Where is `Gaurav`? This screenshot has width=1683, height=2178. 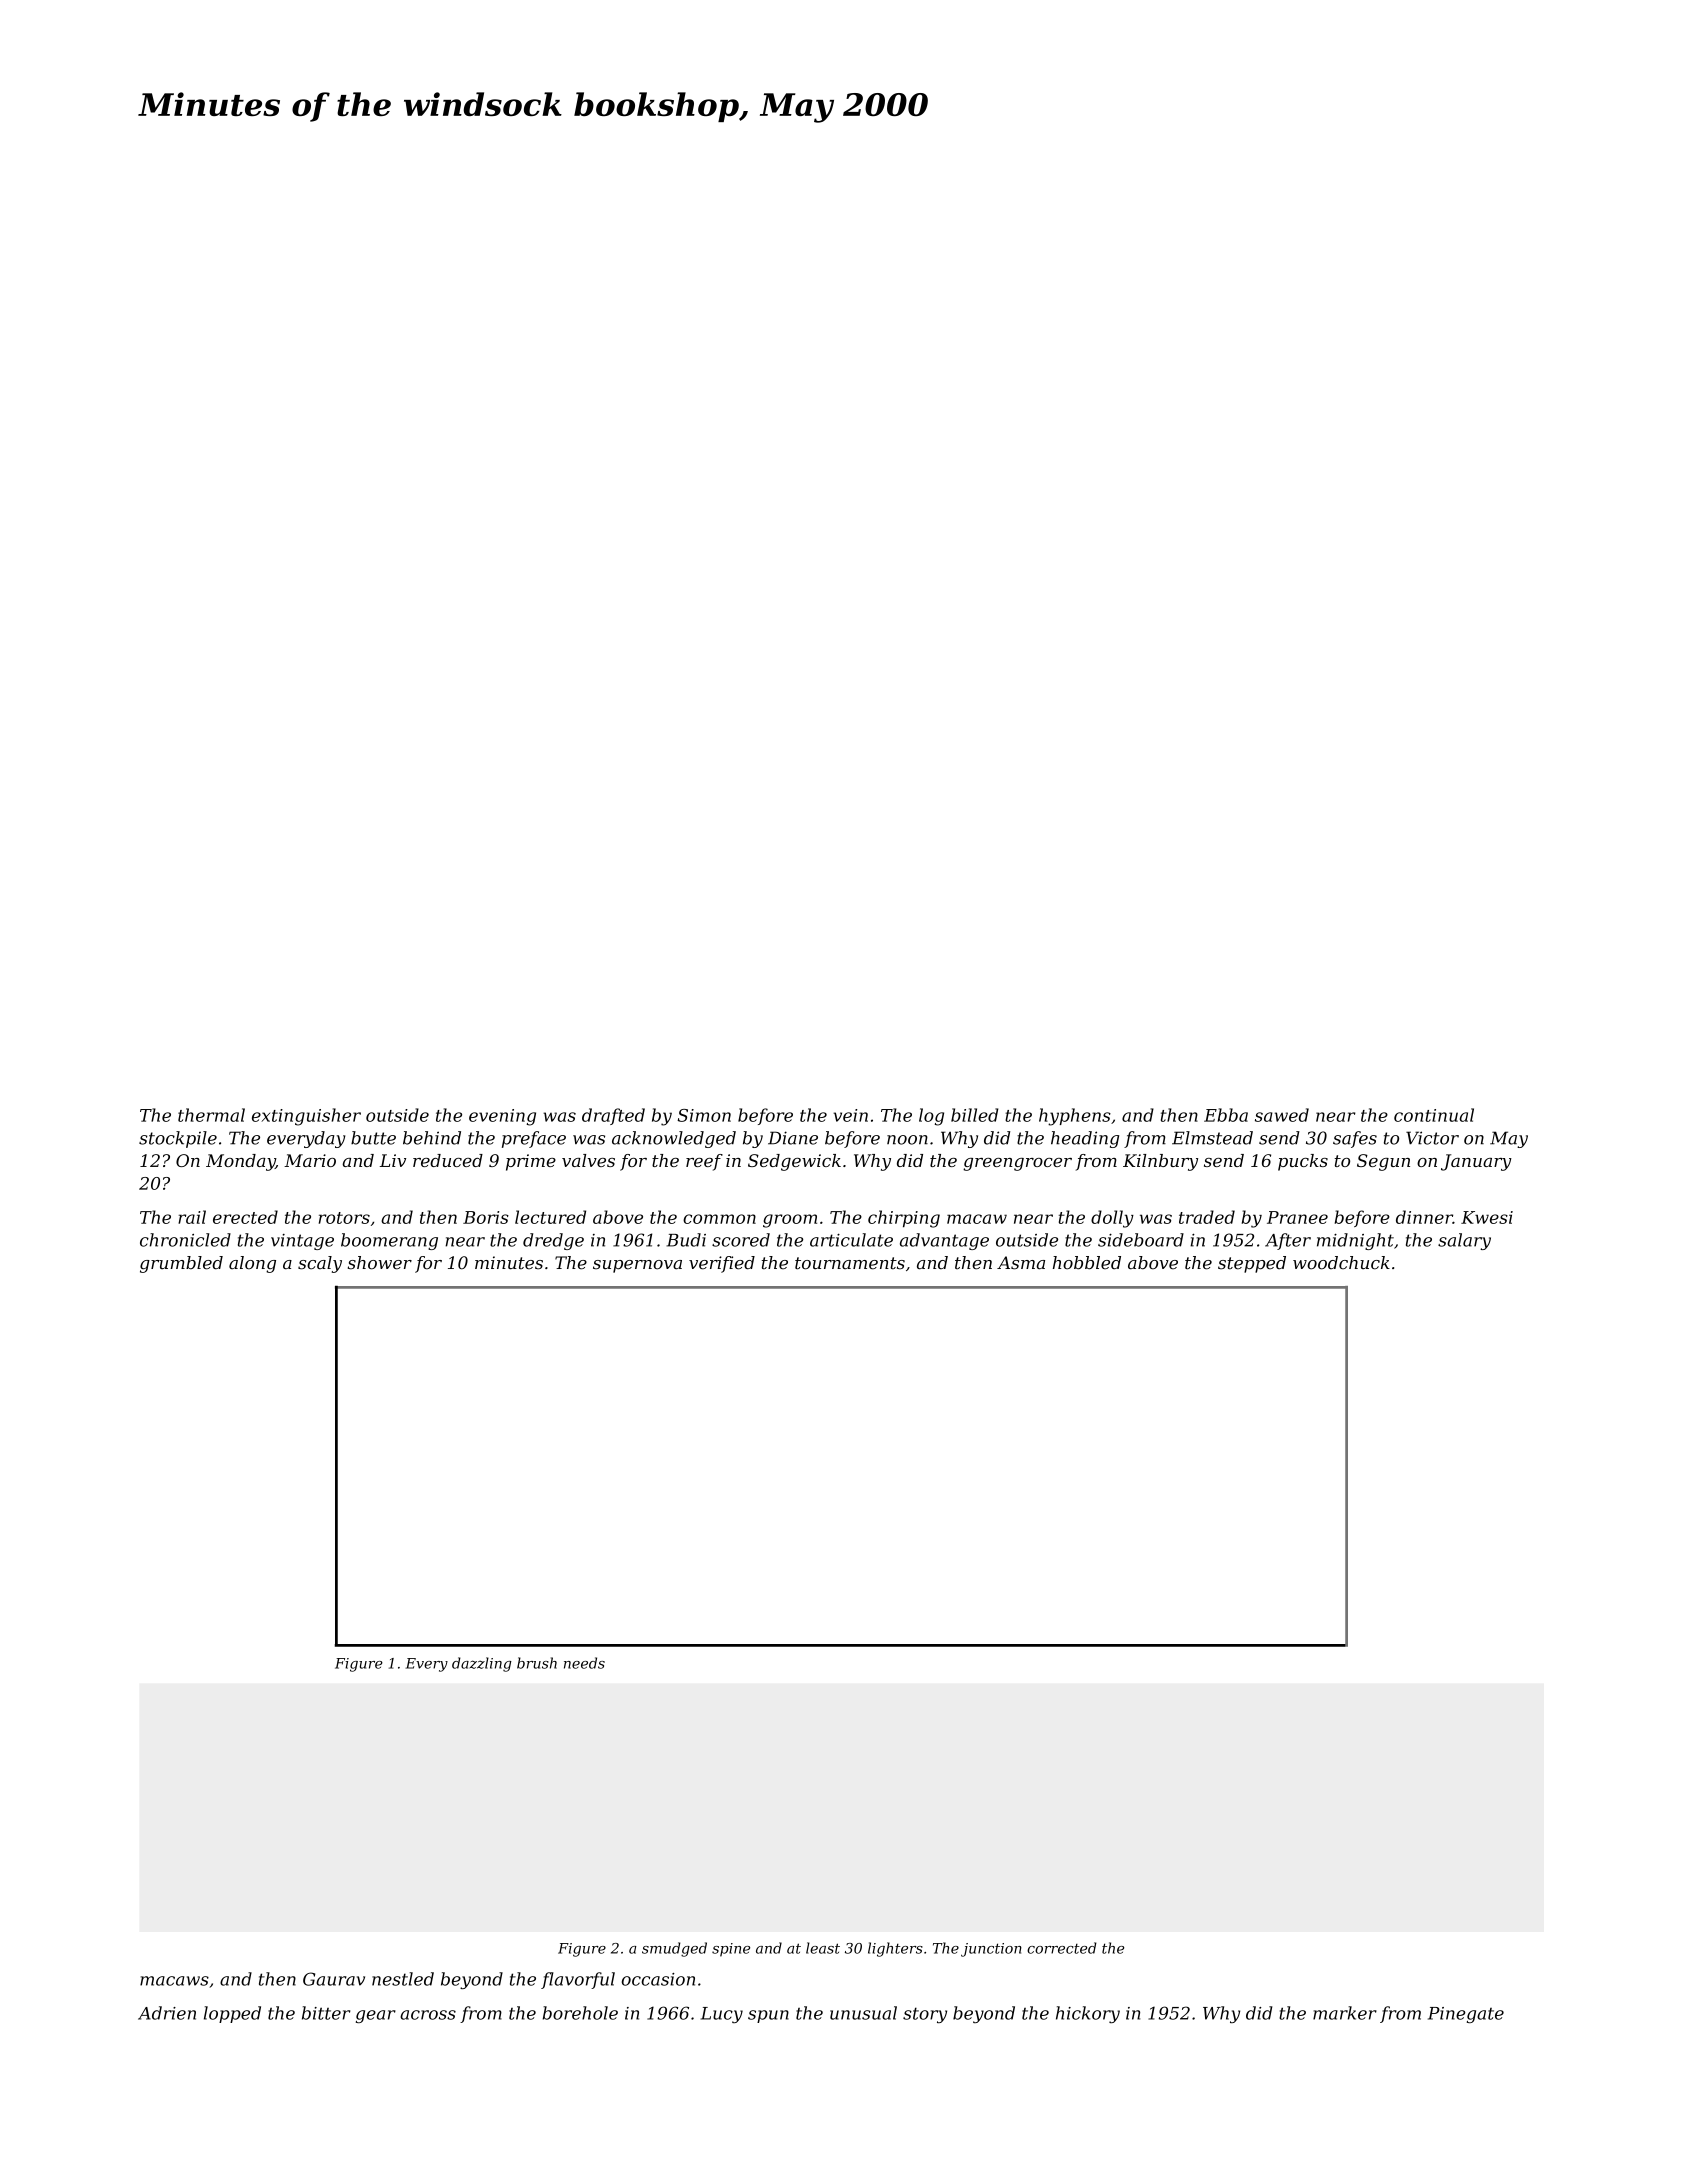
Gaurav is located at coordinates (334, 1979).
